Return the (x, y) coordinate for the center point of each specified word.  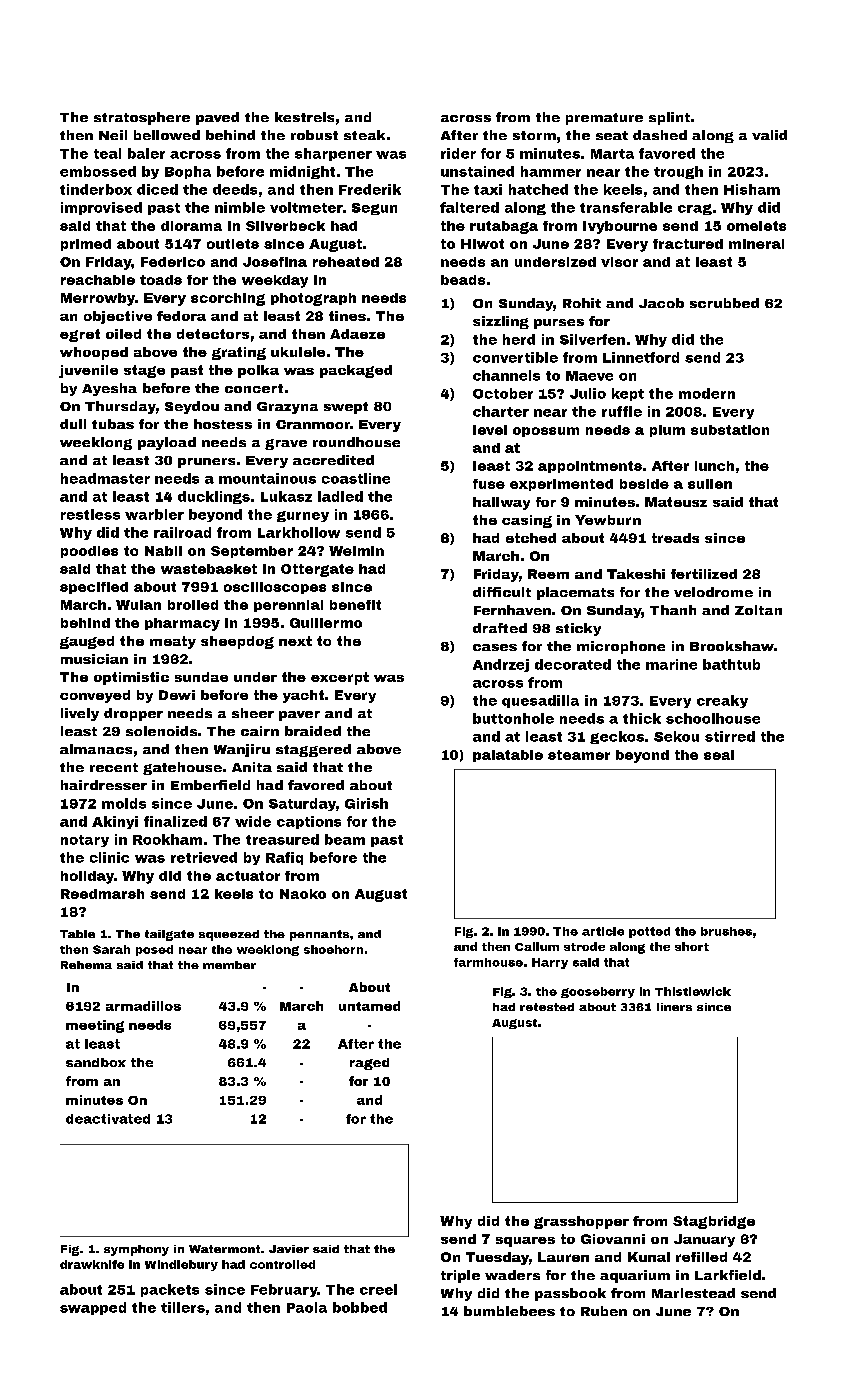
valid (769, 135)
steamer (579, 755)
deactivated (108, 1119)
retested (547, 1007)
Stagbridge (714, 1222)
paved (217, 118)
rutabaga (504, 227)
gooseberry (598, 992)
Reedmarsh (102, 894)
